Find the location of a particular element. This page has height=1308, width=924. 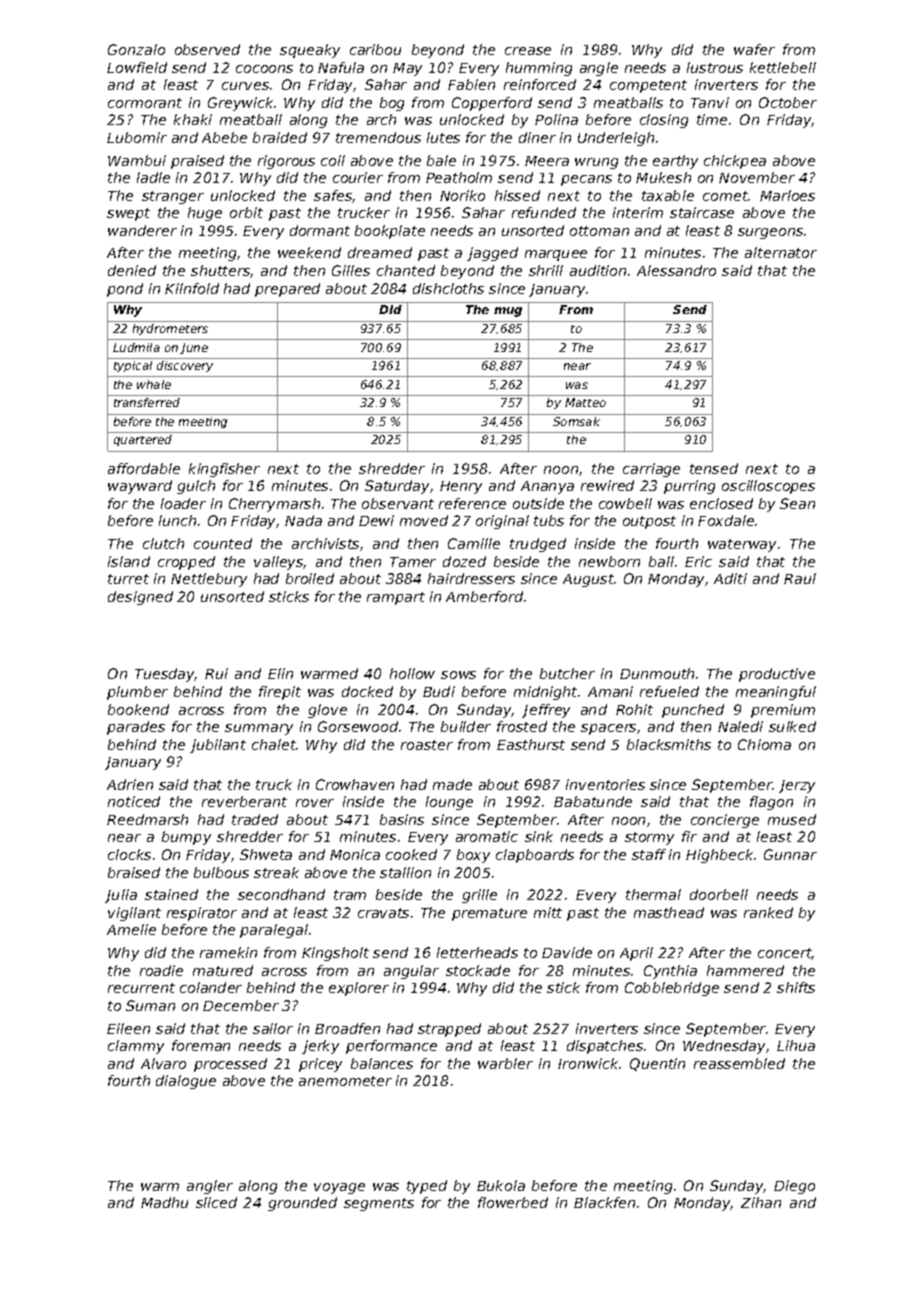

wafer is located at coordinates (754, 49).
